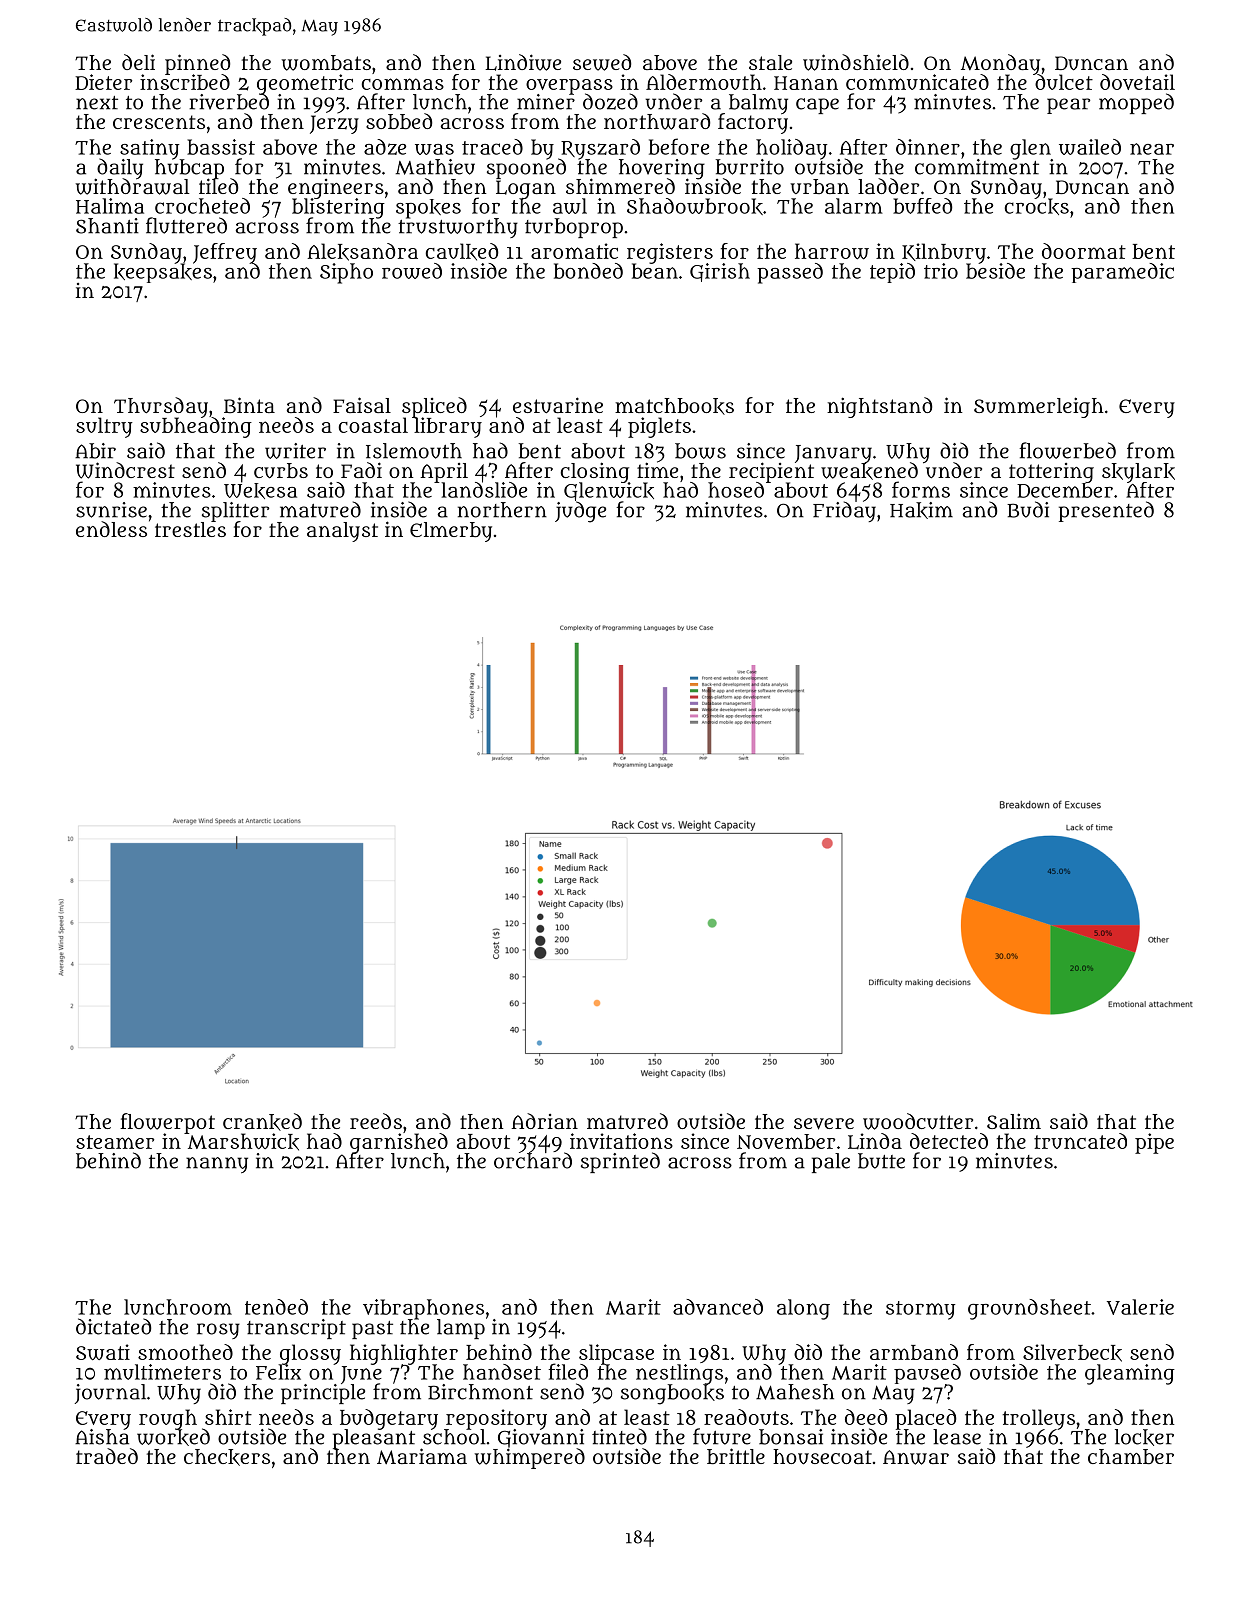  I want to click on Lindiwe, so click(523, 62).
